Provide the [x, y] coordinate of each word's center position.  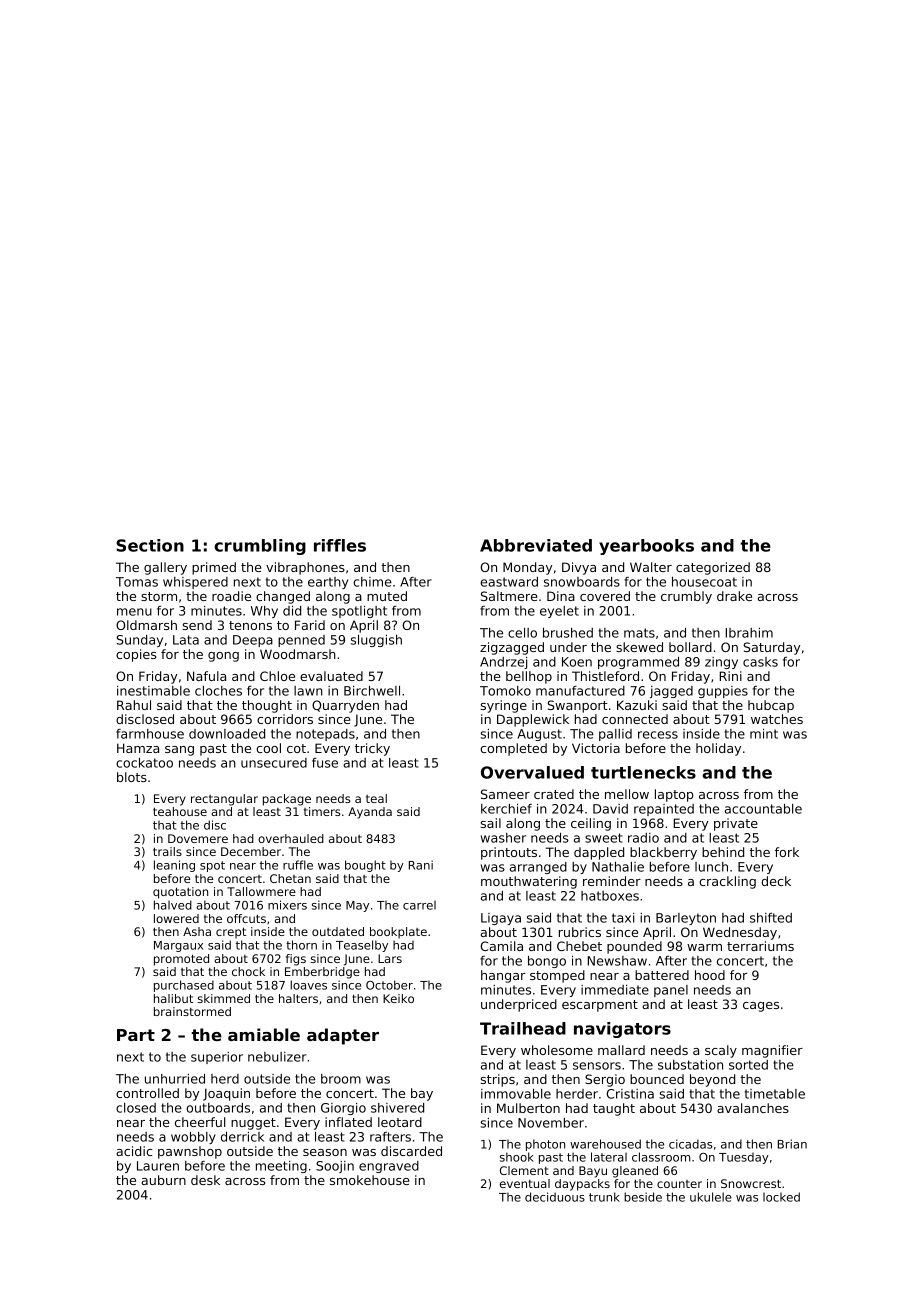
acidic [134, 1151]
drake [734, 596]
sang [179, 751]
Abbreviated [536, 545]
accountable [763, 809]
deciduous [555, 1197]
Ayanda [370, 813]
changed [283, 597]
